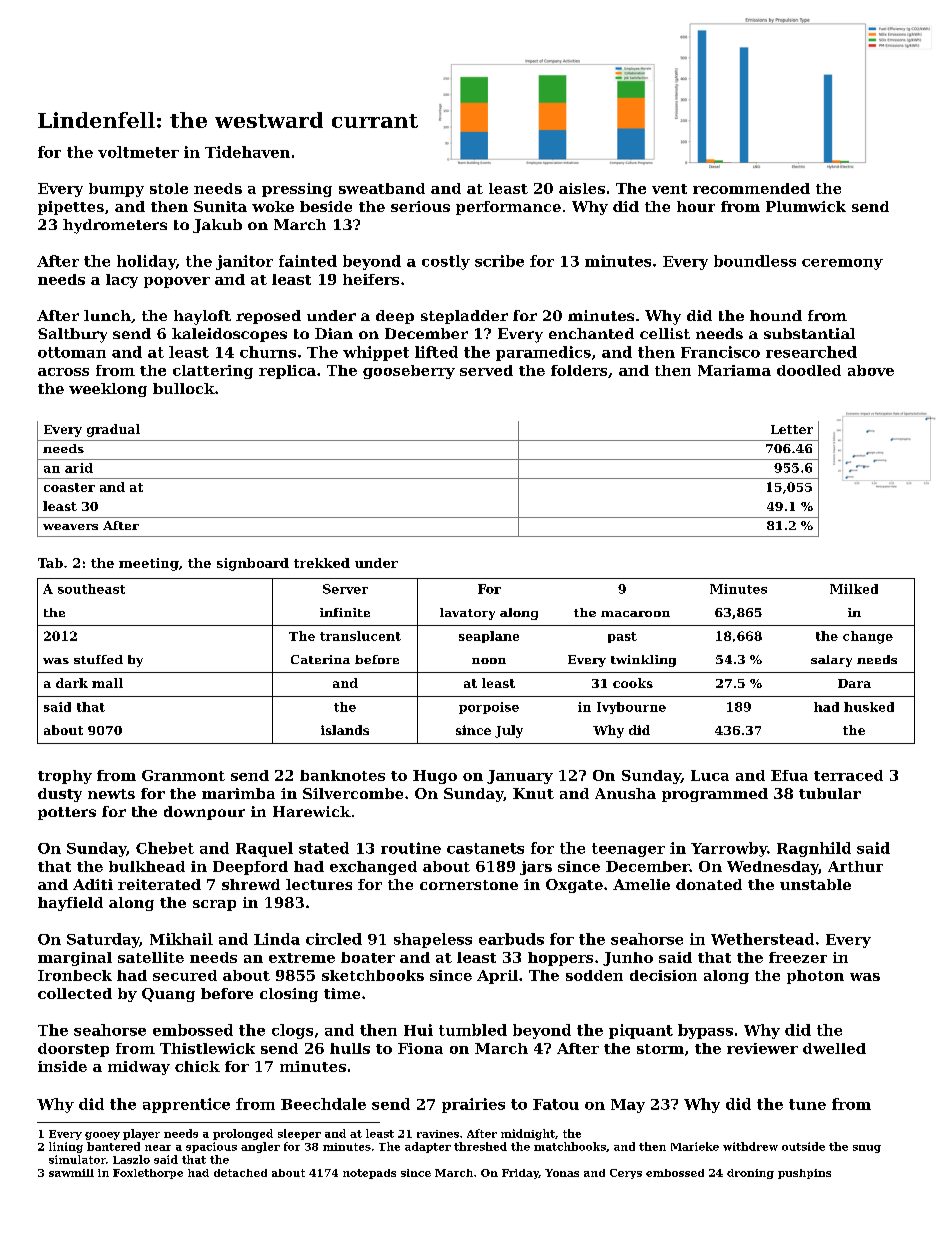 The width and height of the screenshot is (952, 1233). Describe the element at coordinates (183, 775) in the screenshot. I see `Granmont` at that location.
